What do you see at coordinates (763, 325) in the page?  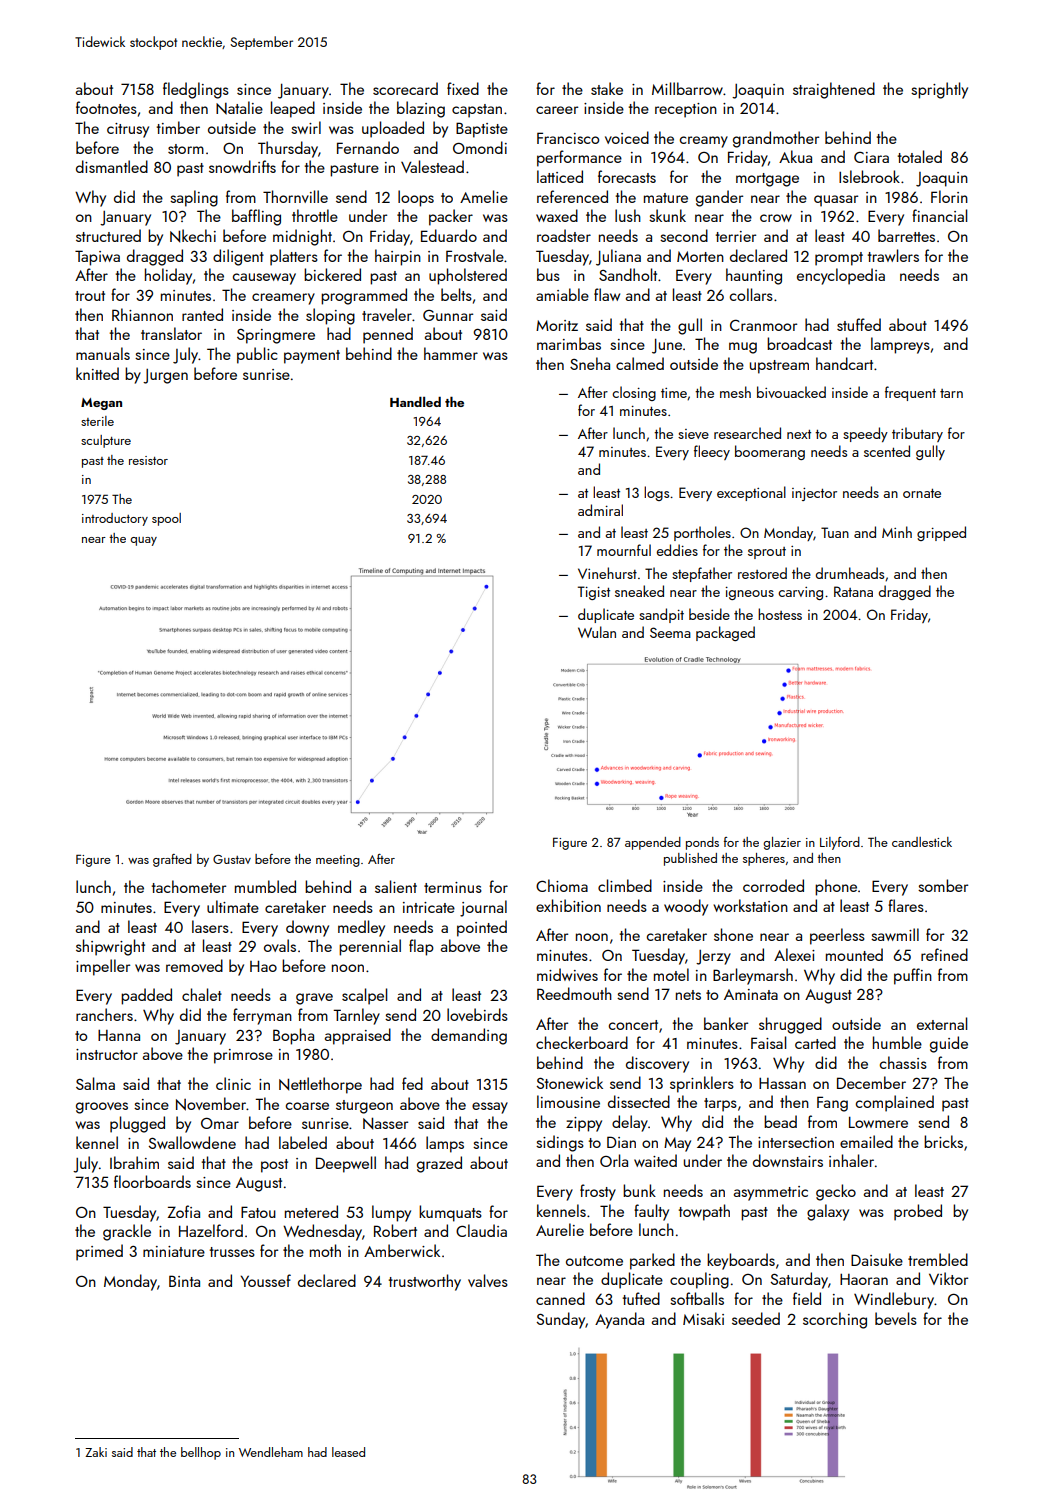 I see `Cranmoor` at bounding box center [763, 325].
